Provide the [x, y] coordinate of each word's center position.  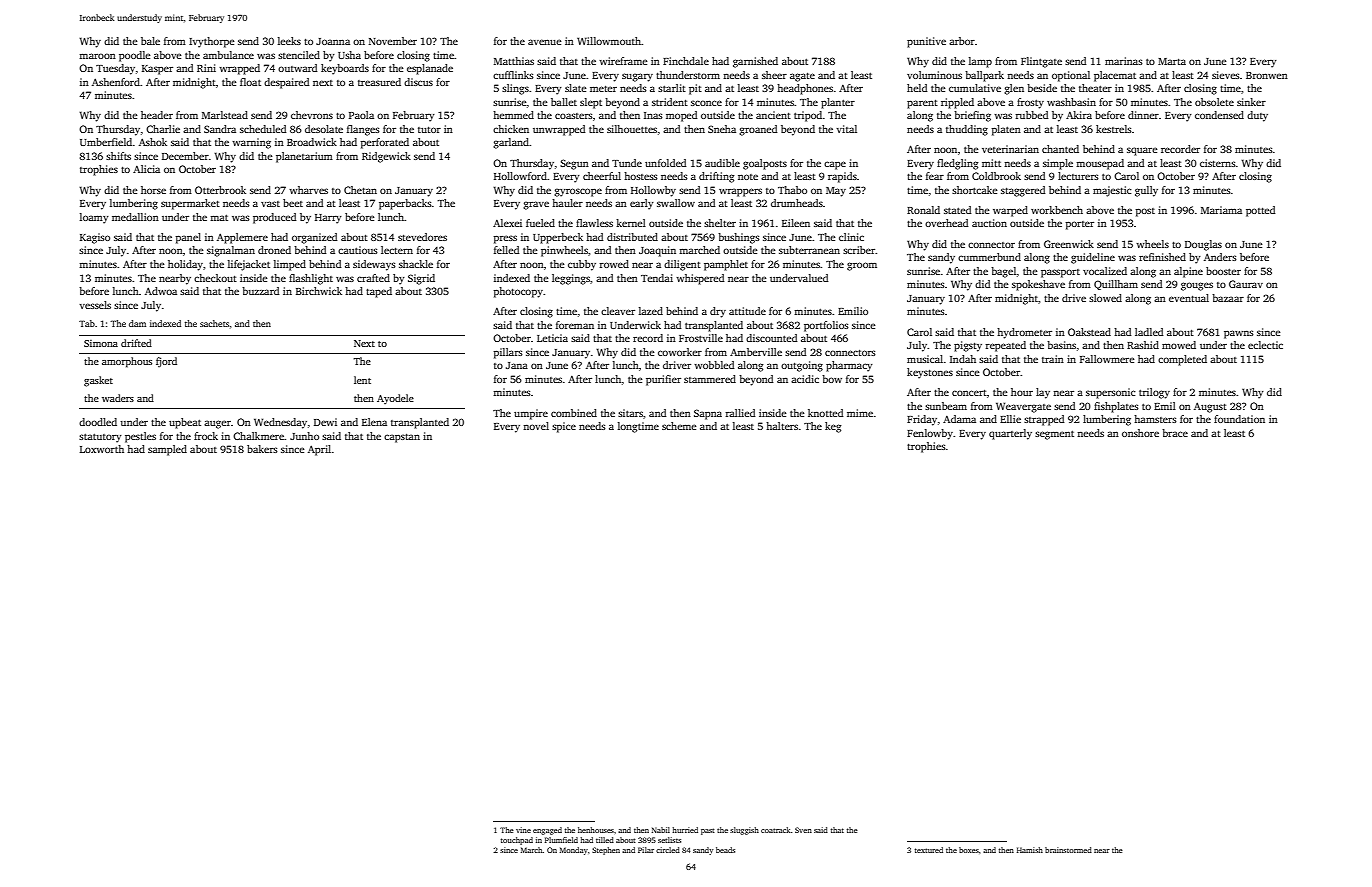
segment [1054, 435]
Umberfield [106, 142]
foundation [1239, 419]
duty [1257, 116]
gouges [1197, 286]
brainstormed [1068, 850]
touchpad [516, 841]
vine [523, 830]
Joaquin [657, 251]
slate [575, 88]
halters [782, 426]
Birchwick [319, 291]
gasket [98, 381]
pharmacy [849, 366]
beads [725, 850]
